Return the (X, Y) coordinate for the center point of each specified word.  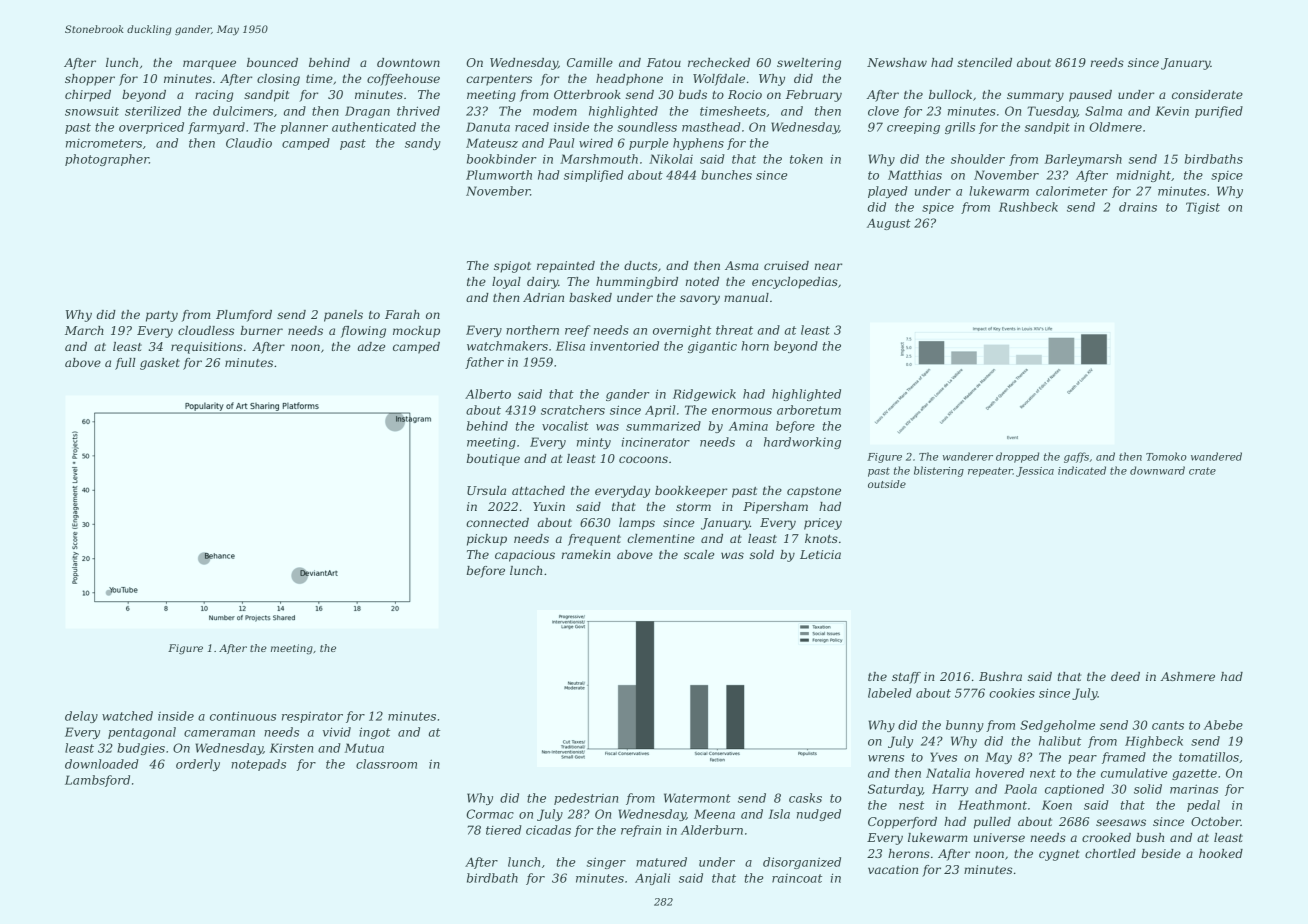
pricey (823, 524)
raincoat (797, 878)
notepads (258, 765)
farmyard (216, 128)
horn (755, 346)
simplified (594, 176)
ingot (374, 733)
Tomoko (1166, 456)
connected (497, 522)
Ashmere (1188, 676)
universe (999, 837)
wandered (1216, 456)
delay (81, 717)
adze (371, 346)
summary (1035, 97)
